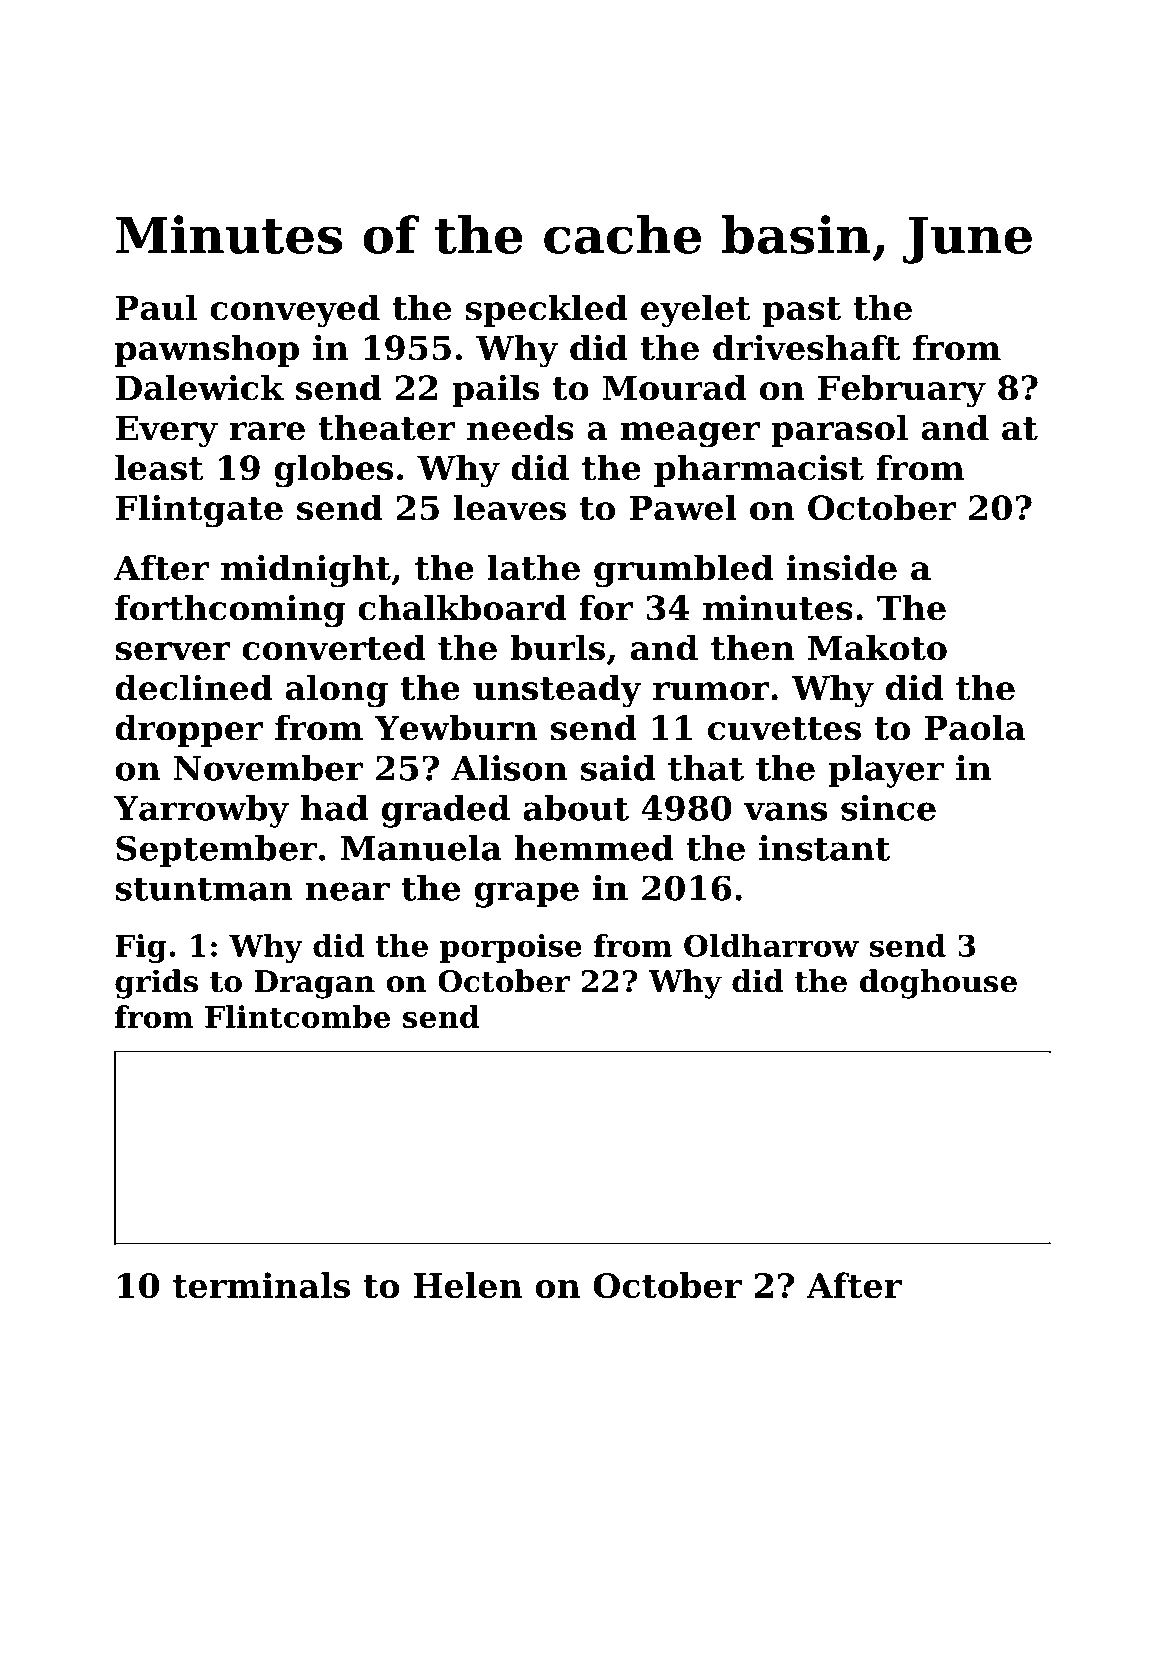 The width and height of the screenshot is (1165, 1654). I want to click on inside, so click(841, 567).
